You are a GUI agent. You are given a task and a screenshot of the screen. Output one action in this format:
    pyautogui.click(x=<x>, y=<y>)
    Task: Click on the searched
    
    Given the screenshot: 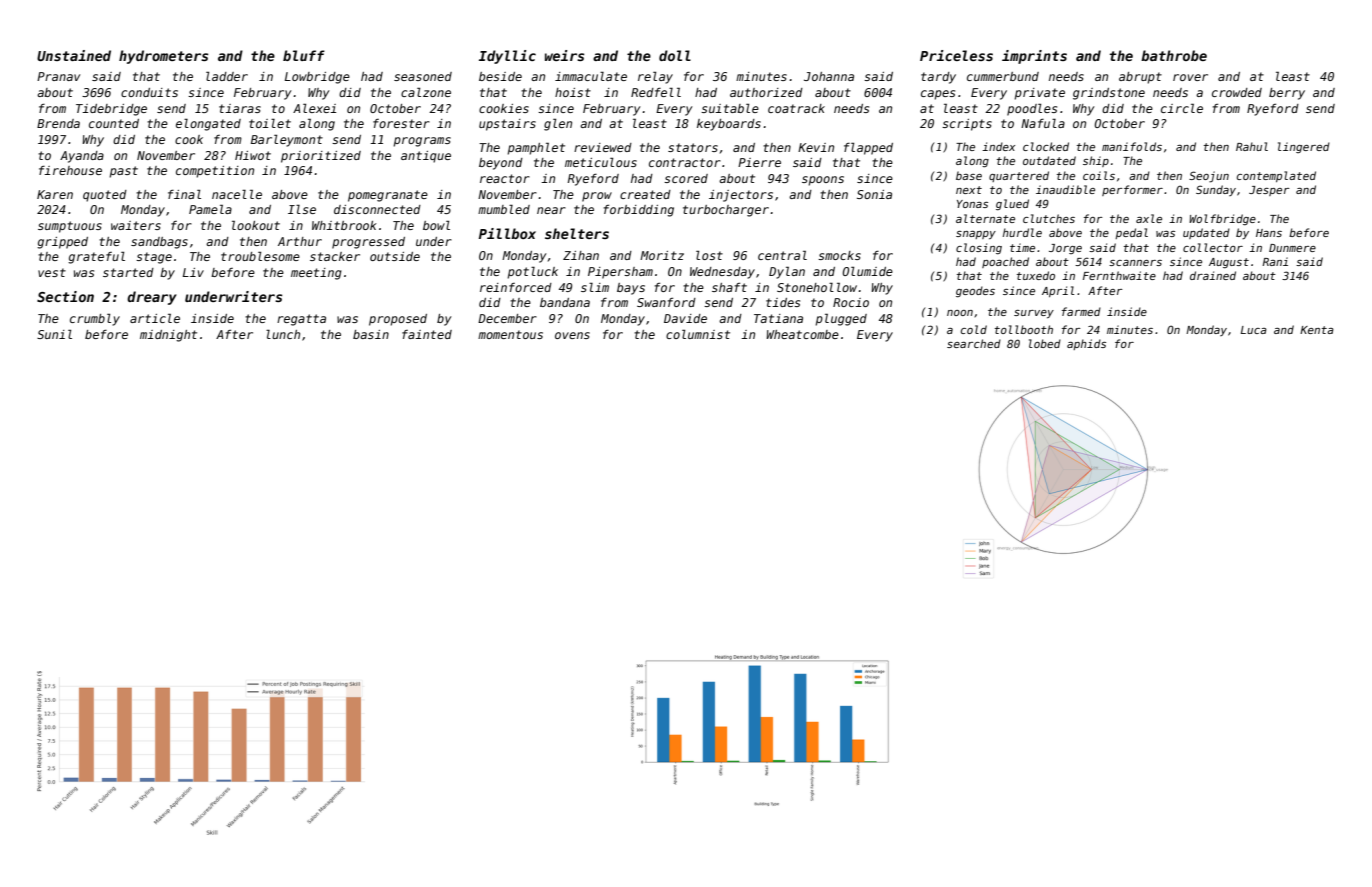 What is the action you would take?
    pyautogui.click(x=974, y=343)
